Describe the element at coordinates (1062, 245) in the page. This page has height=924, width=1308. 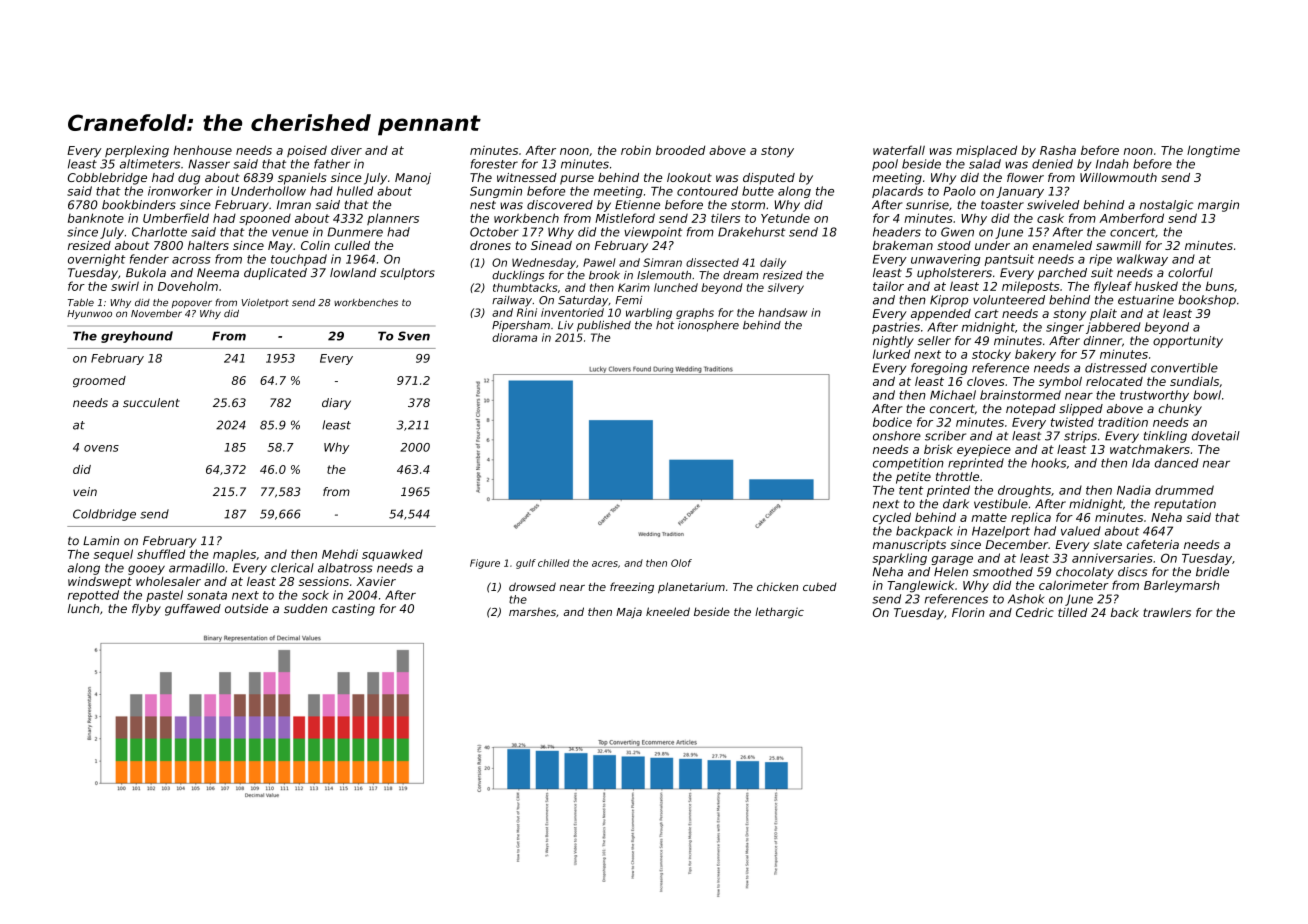
I see `enameled` at that location.
